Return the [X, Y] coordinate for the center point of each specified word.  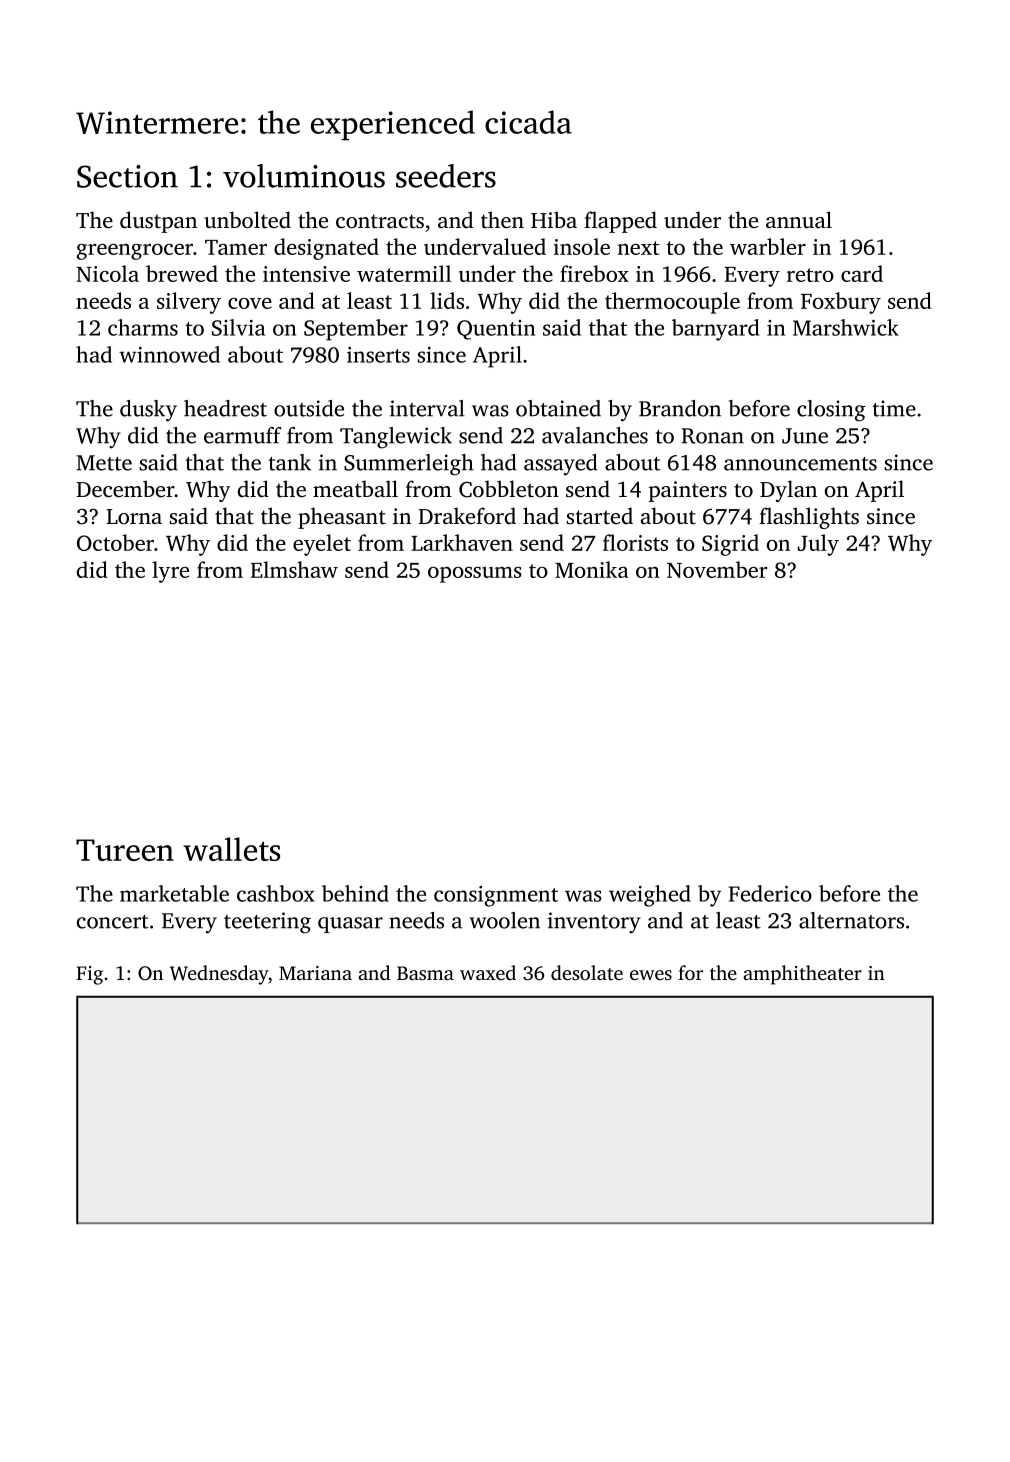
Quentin [496, 330]
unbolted [247, 220]
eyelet [322, 545]
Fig [89, 975]
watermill [404, 273]
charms [143, 327]
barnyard [715, 330]
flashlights [809, 518]
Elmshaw [294, 569]
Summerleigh [409, 465]
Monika [592, 569]
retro [810, 275]
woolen [504, 920]
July [818, 545]
